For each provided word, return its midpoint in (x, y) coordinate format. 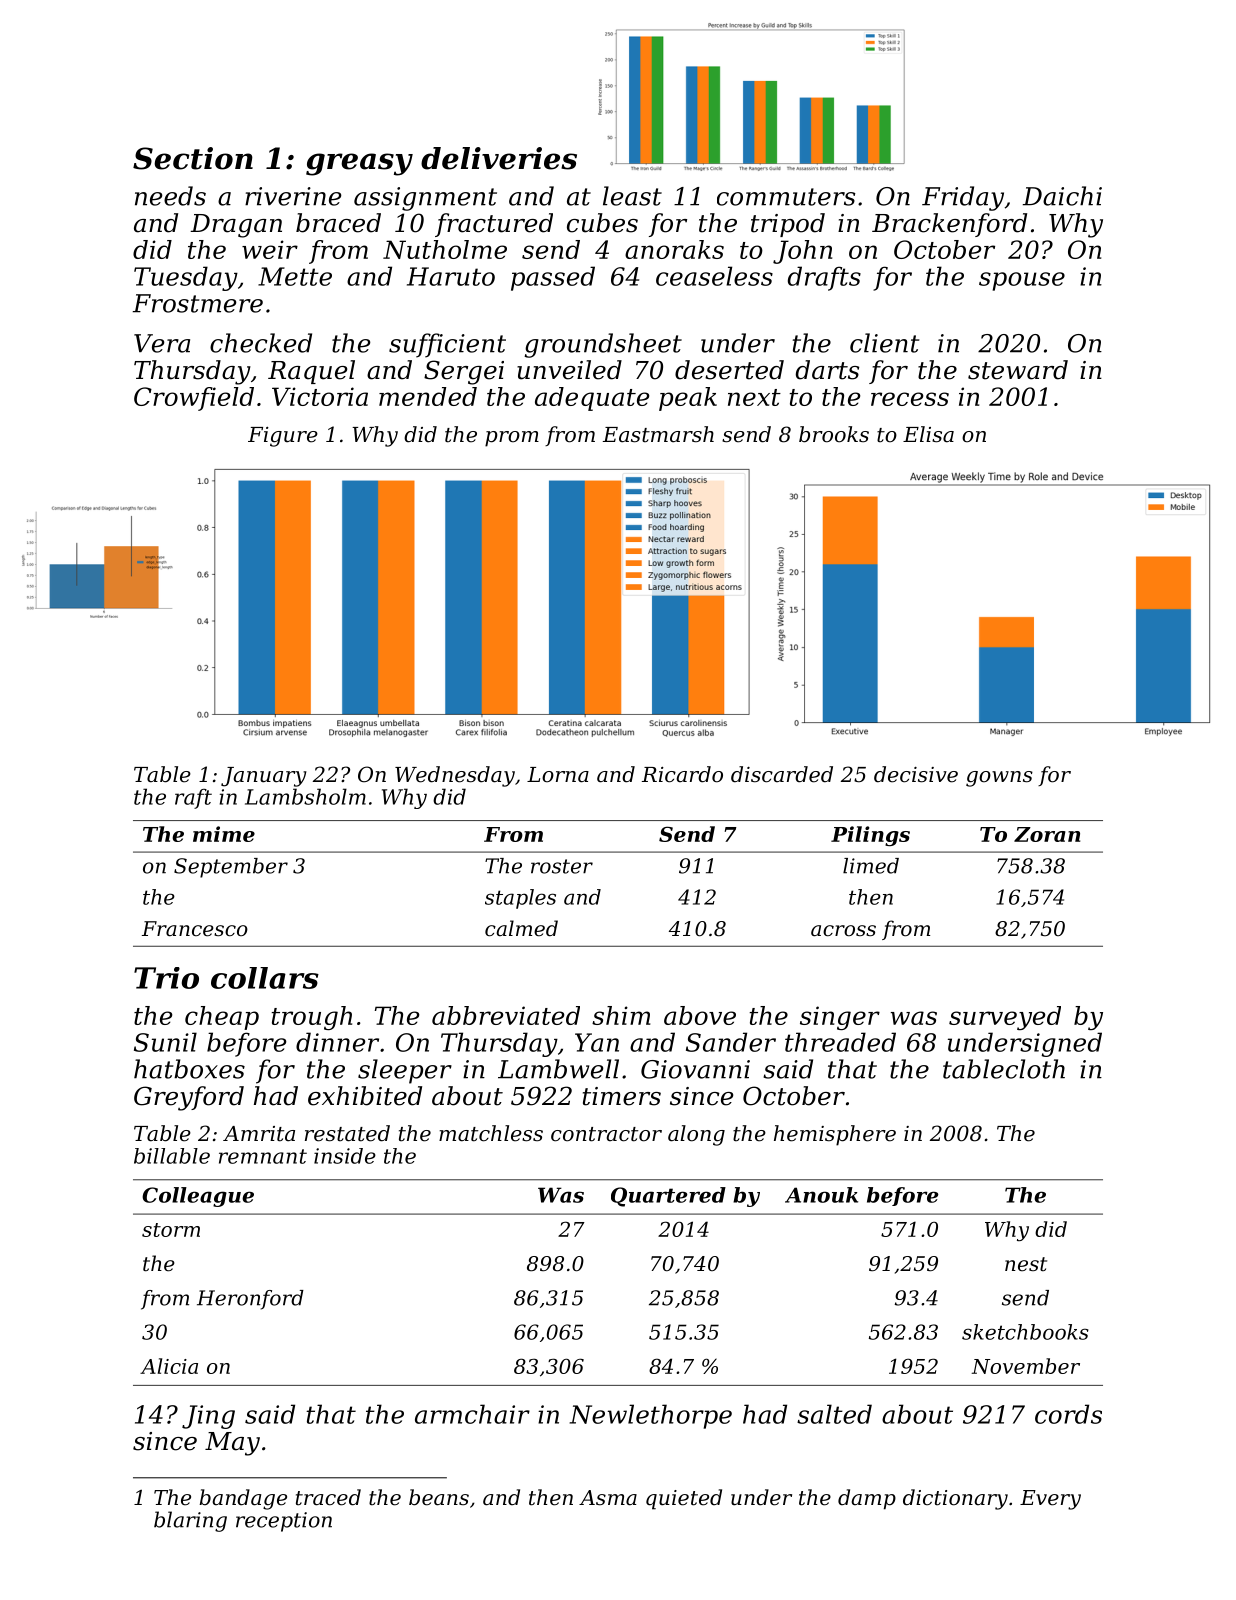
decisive (916, 774)
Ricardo (682, 774)
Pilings (870, 836)
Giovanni (695, 1069)
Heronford (250, 1300)
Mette (295, 276)
